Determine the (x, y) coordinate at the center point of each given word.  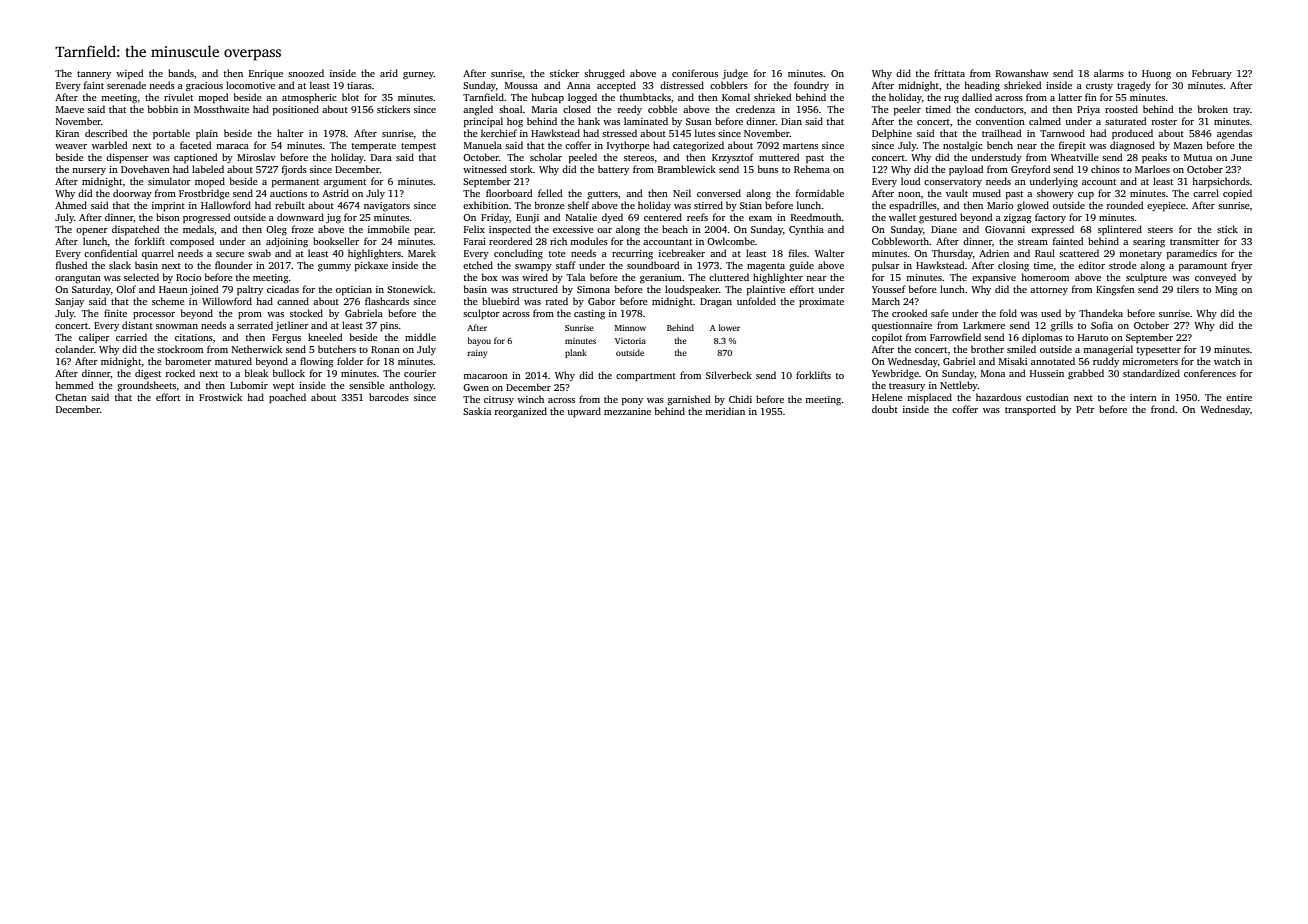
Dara (381, 157)
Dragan (716, 303)
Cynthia (806, 230)
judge (735, 74)
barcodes (389, 397)
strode (1123, 265)
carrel (1206, 193)
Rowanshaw (1022, 73)
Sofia (1102, 325)
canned (293, 301)
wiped (130, 74)
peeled (583, 158)
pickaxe (371, 266)
